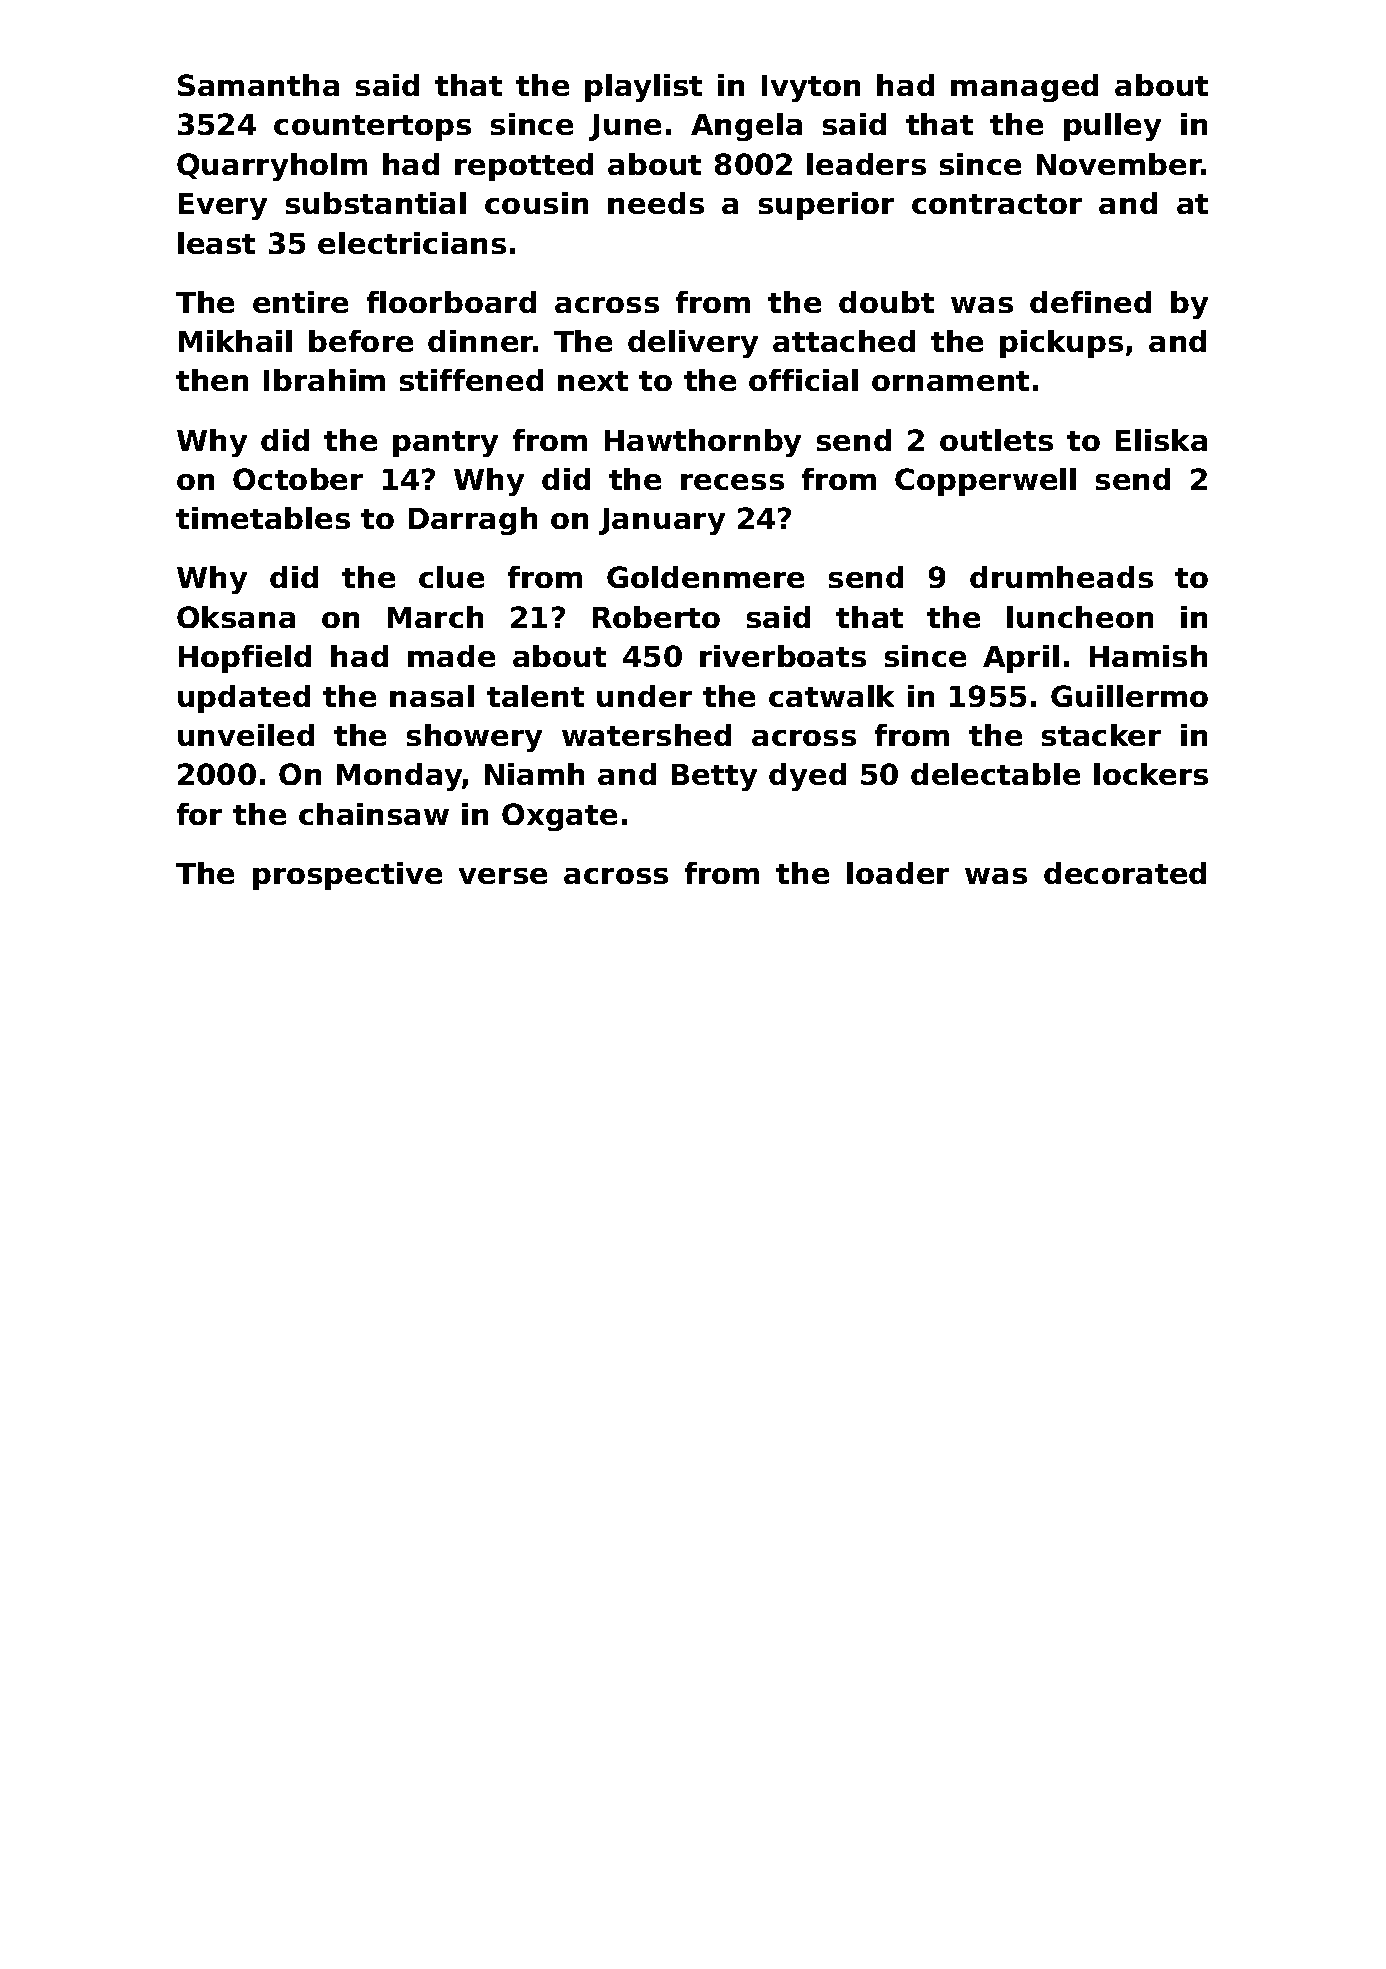 The height and width of the document is (1969, 1386). Describe the element at coordinates (656, 203) in the document. I see `needs` at that location.
